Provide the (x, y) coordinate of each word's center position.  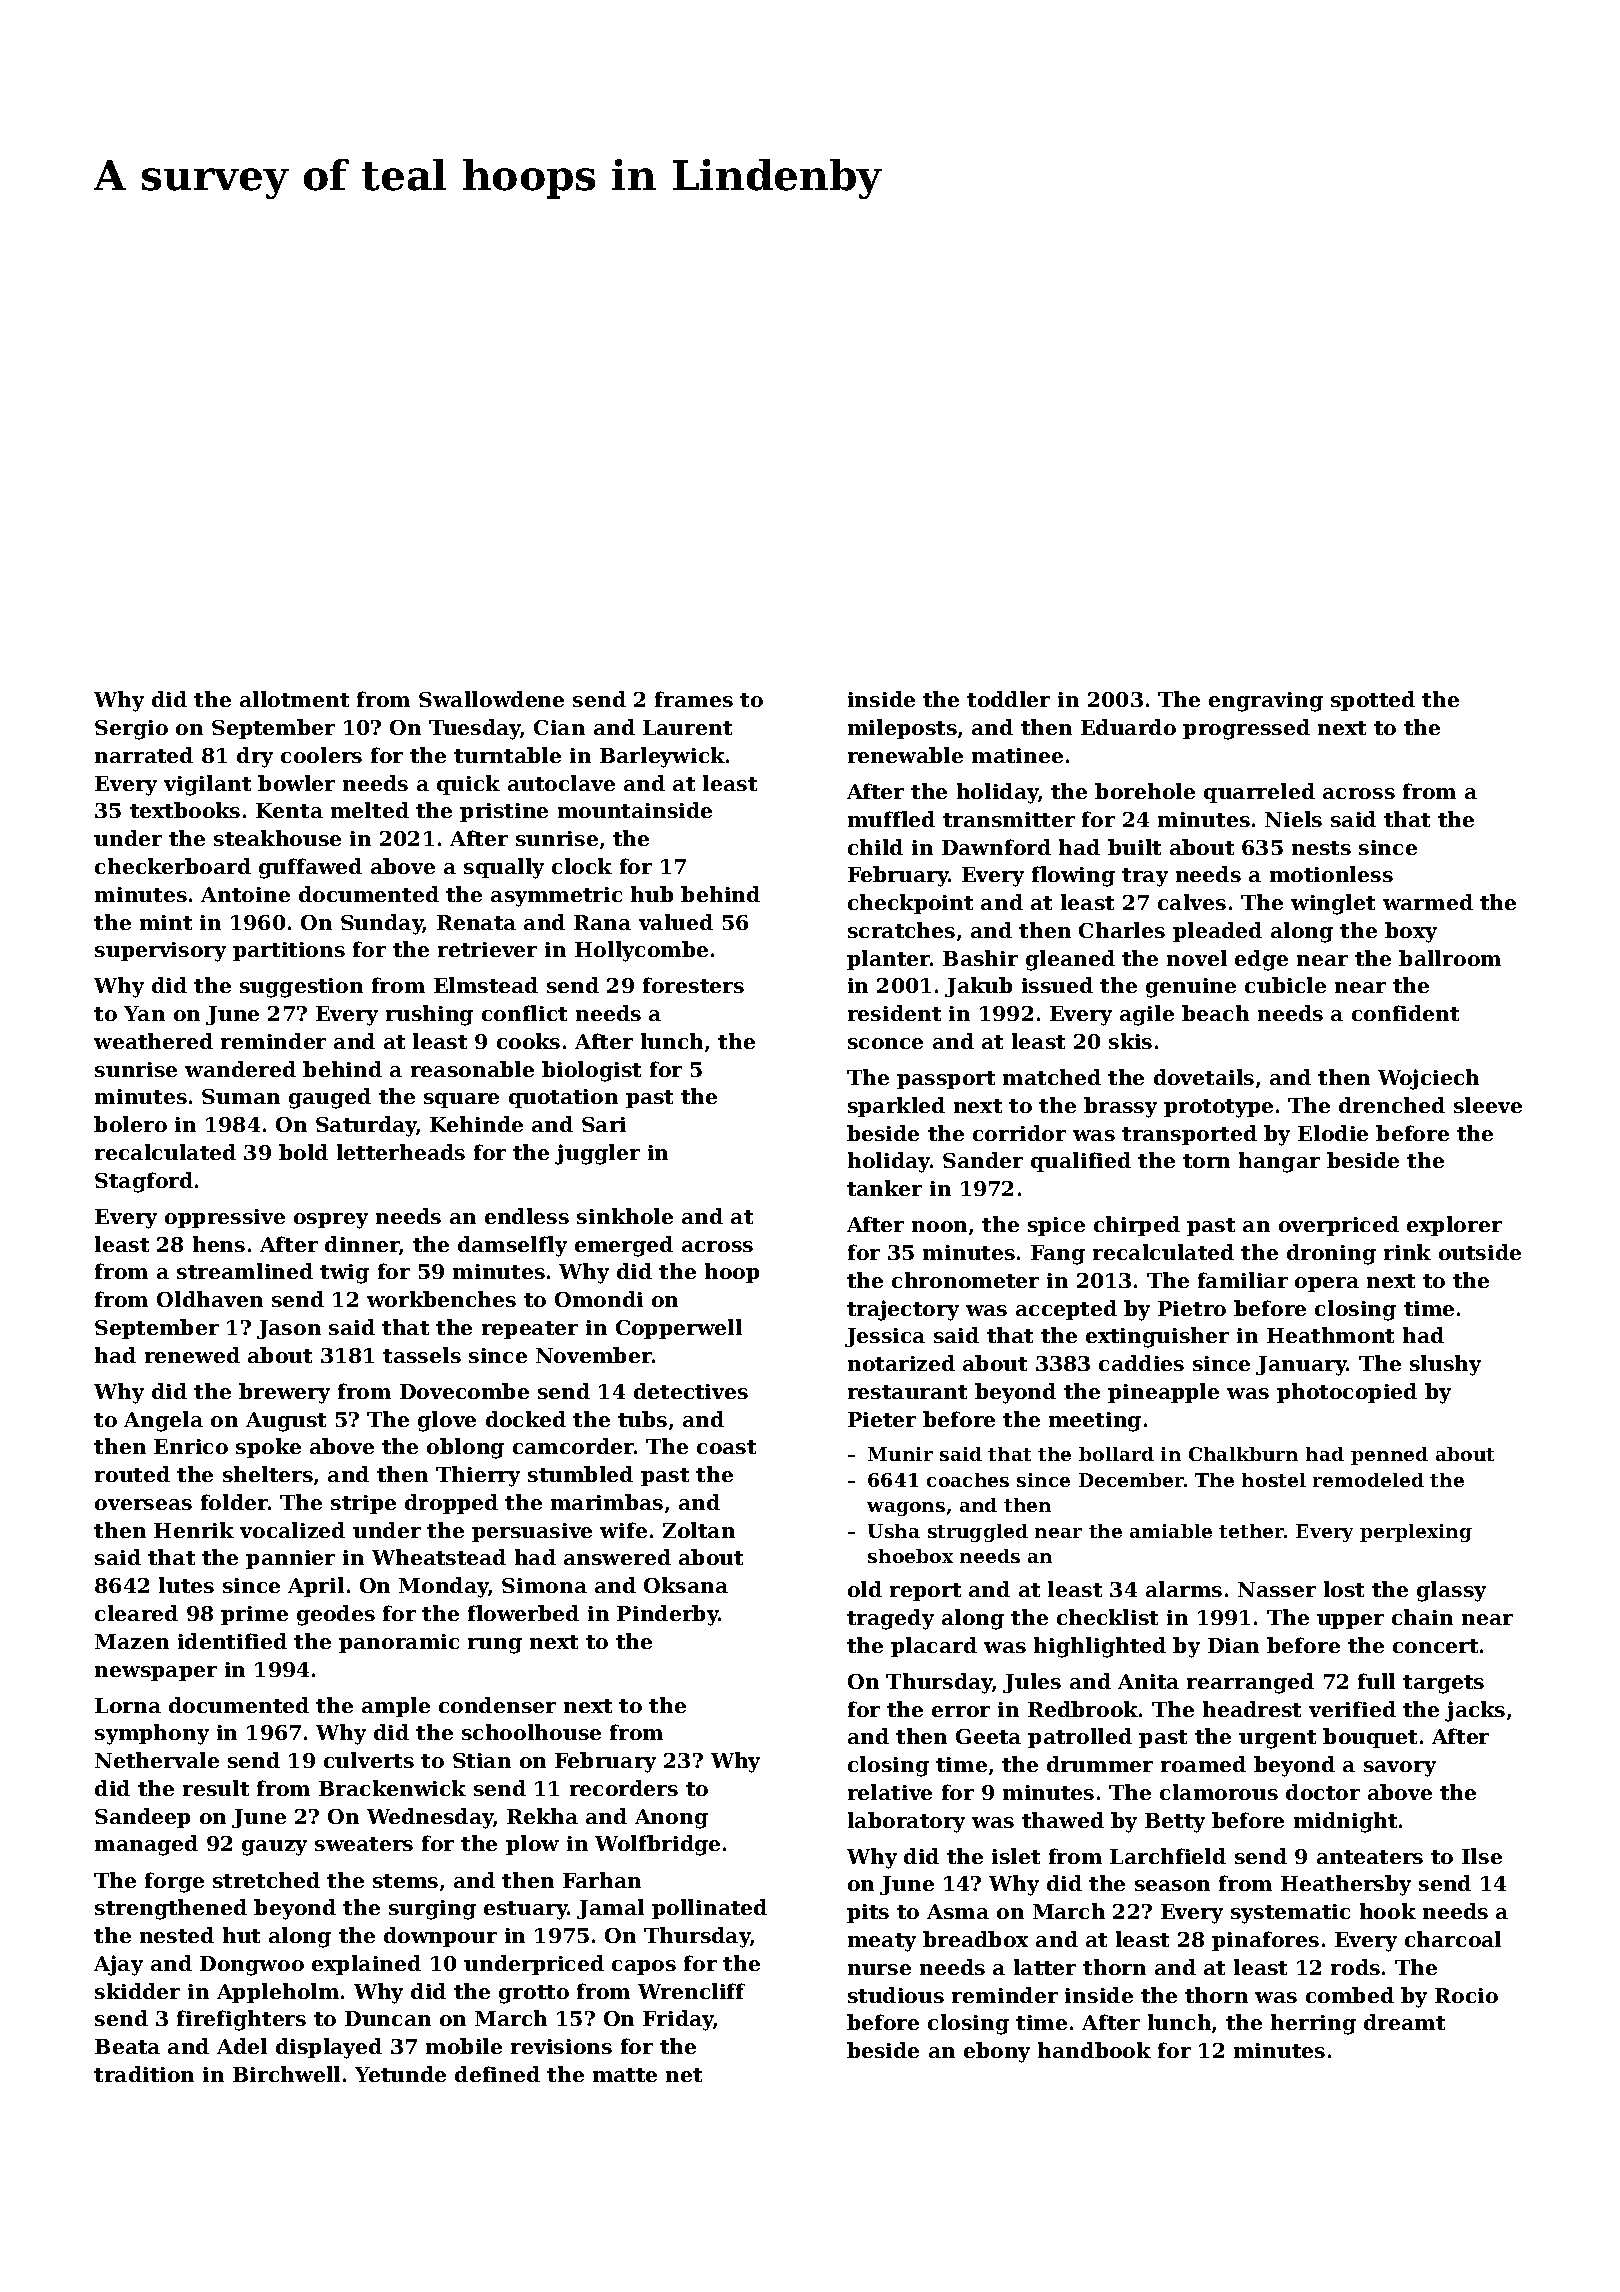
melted (370, 810)
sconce (885, 1043)
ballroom (1450, 958)
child (875, 847)
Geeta (988, 1736)
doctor (1323, 1792)
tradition (144, 2074)
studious (896, 1995)
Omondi (599, 1299)
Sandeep (142, 1818)
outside (1480, 1252)
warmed (1428, 902)
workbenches (441, 1299)
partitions (289, 951)
